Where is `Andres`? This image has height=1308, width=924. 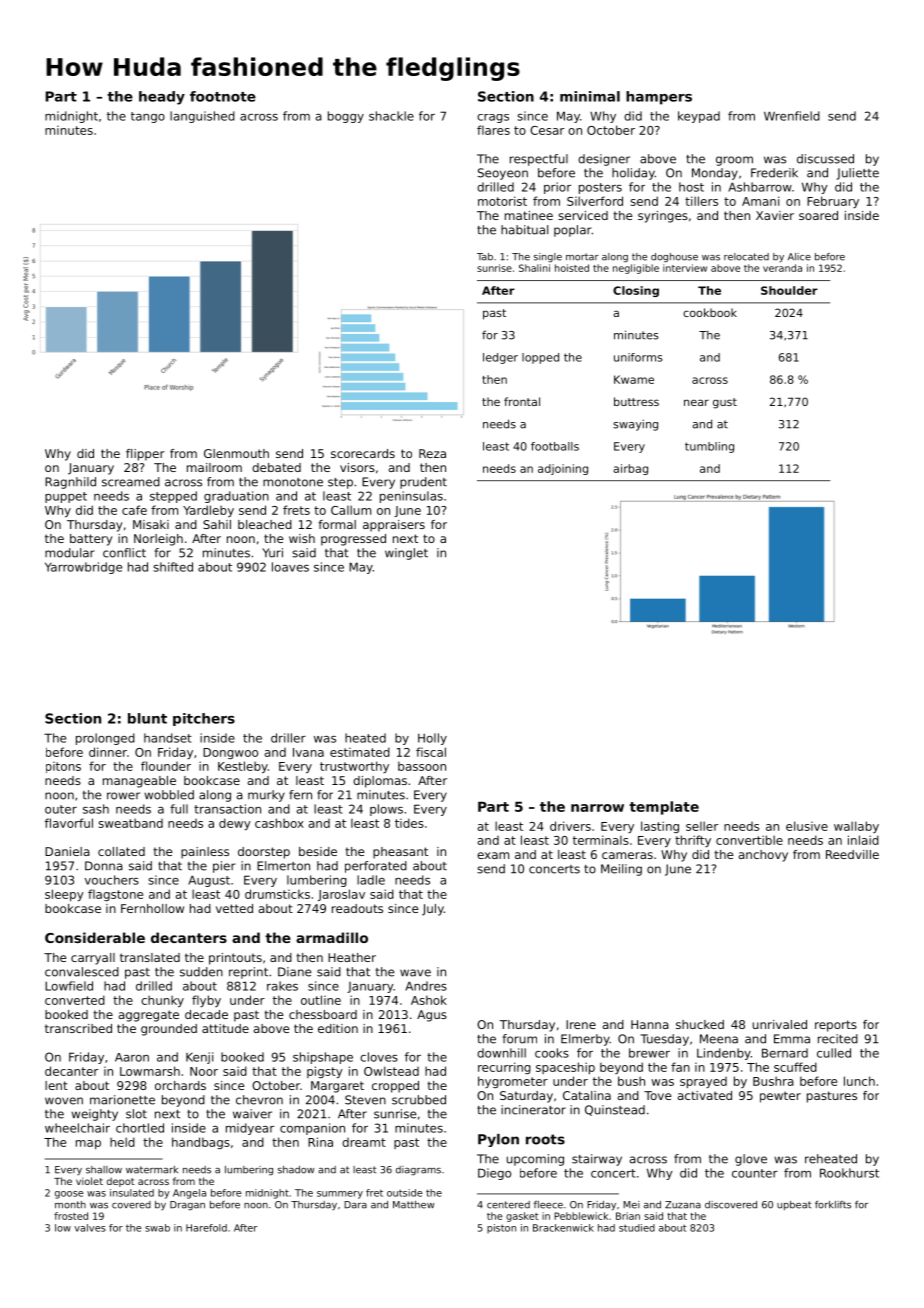
Andres is located at coordinates (426, 986).
